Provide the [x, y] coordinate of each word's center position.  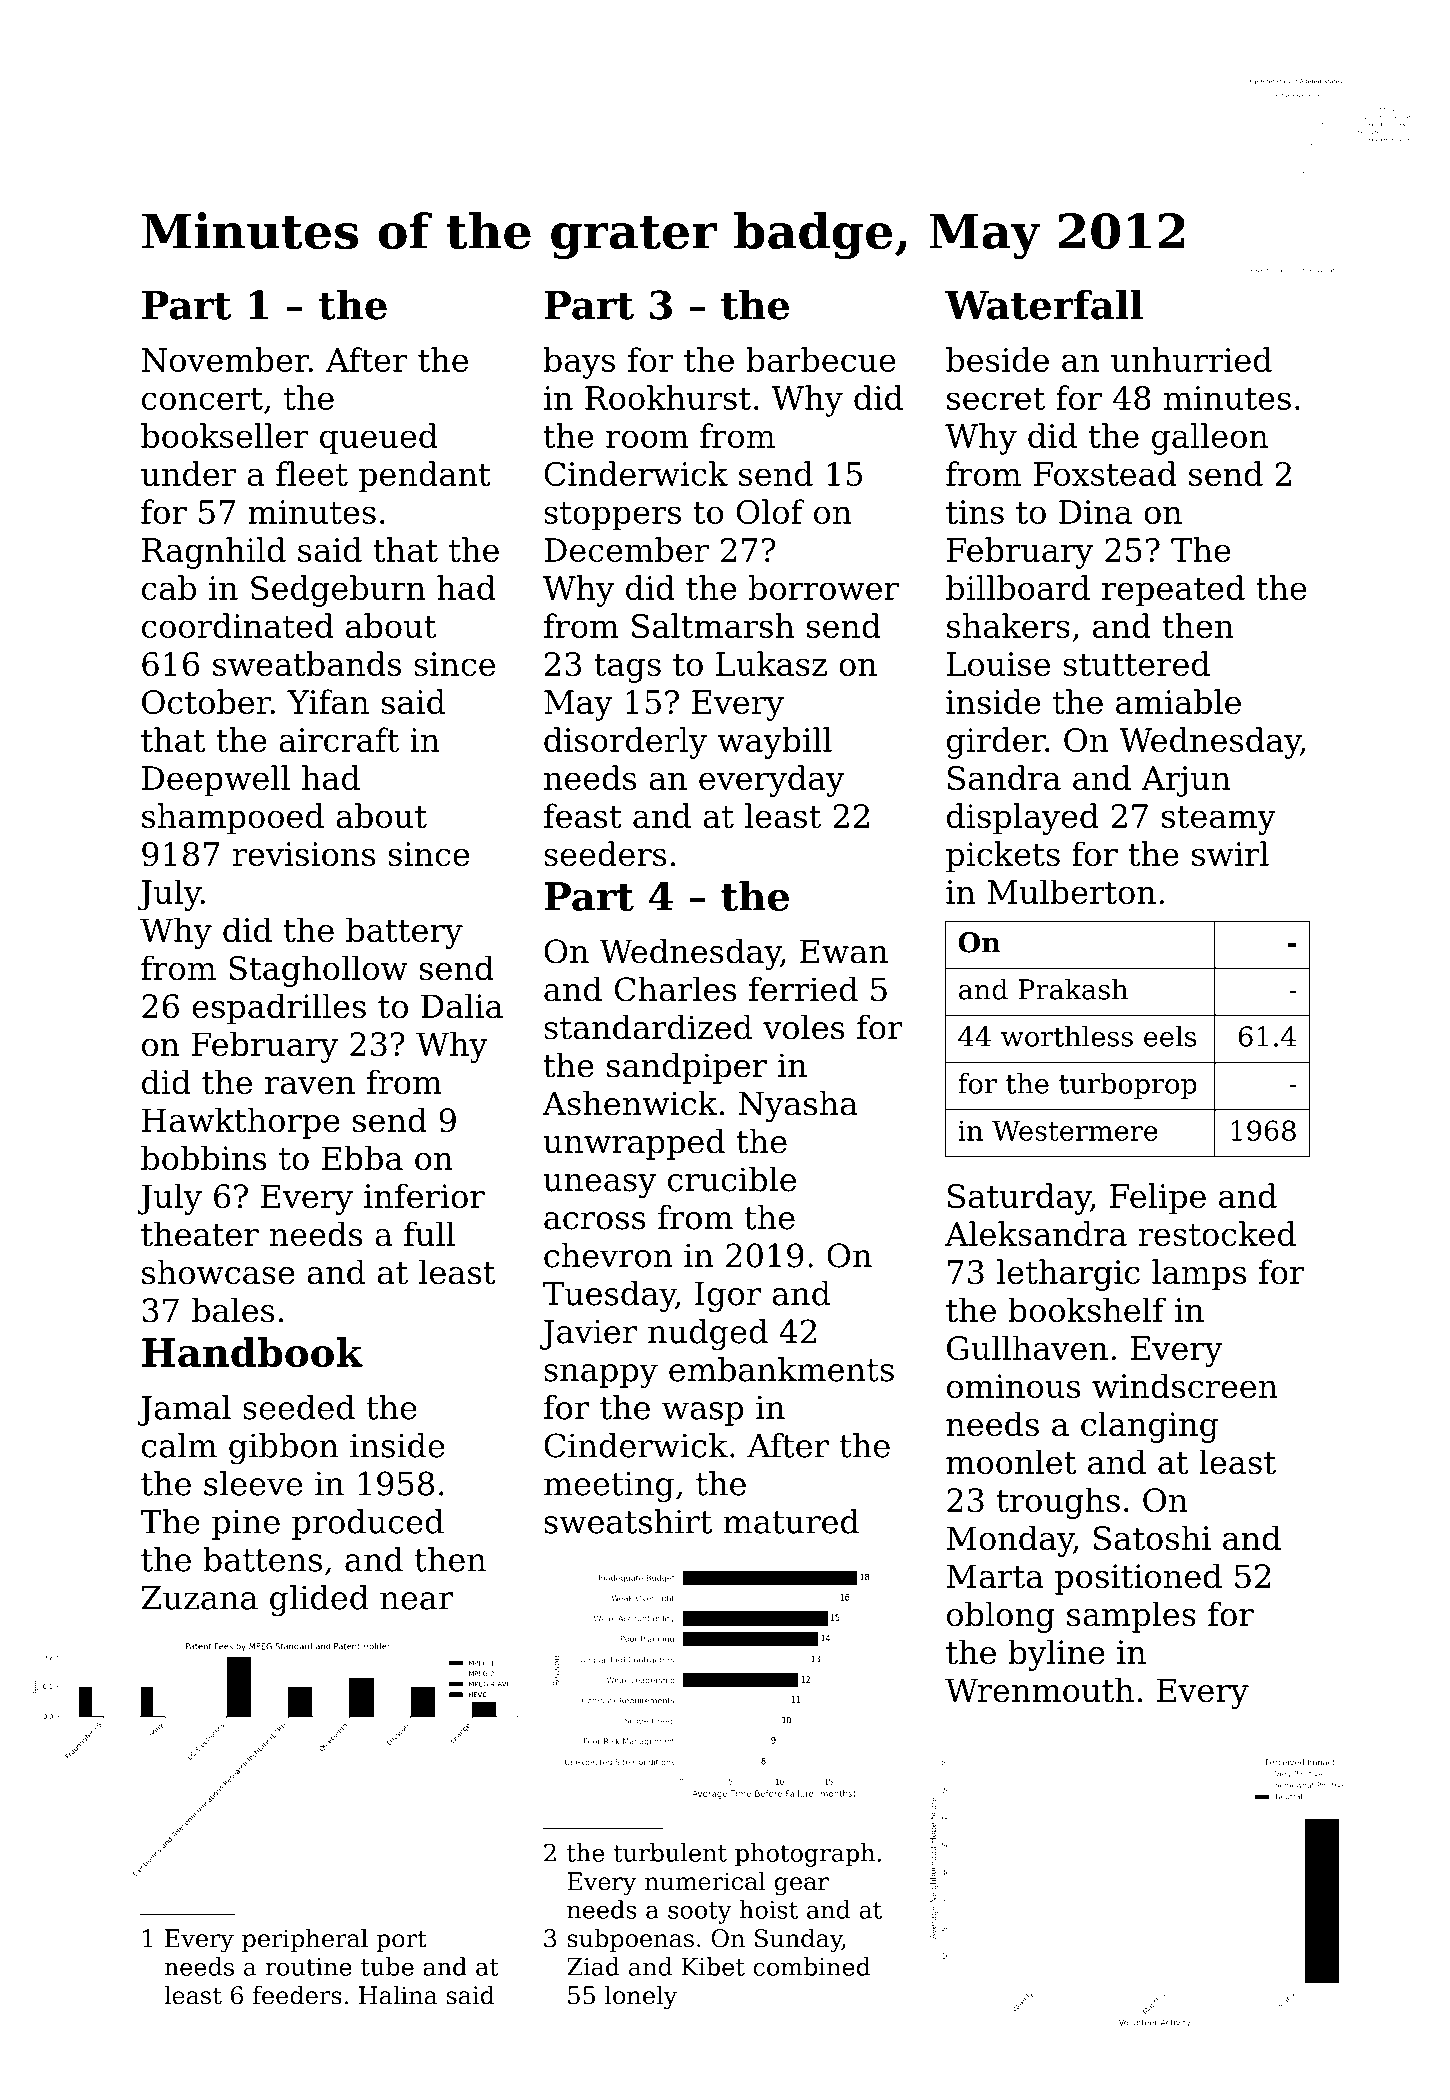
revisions [304, 854]
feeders [297, 1995]
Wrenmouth [1039, 1690]
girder [996, 743]
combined [811, 1966]
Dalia [462, 1006]
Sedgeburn [338, 591]
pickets [1003, 857]
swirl [1230, 853]
